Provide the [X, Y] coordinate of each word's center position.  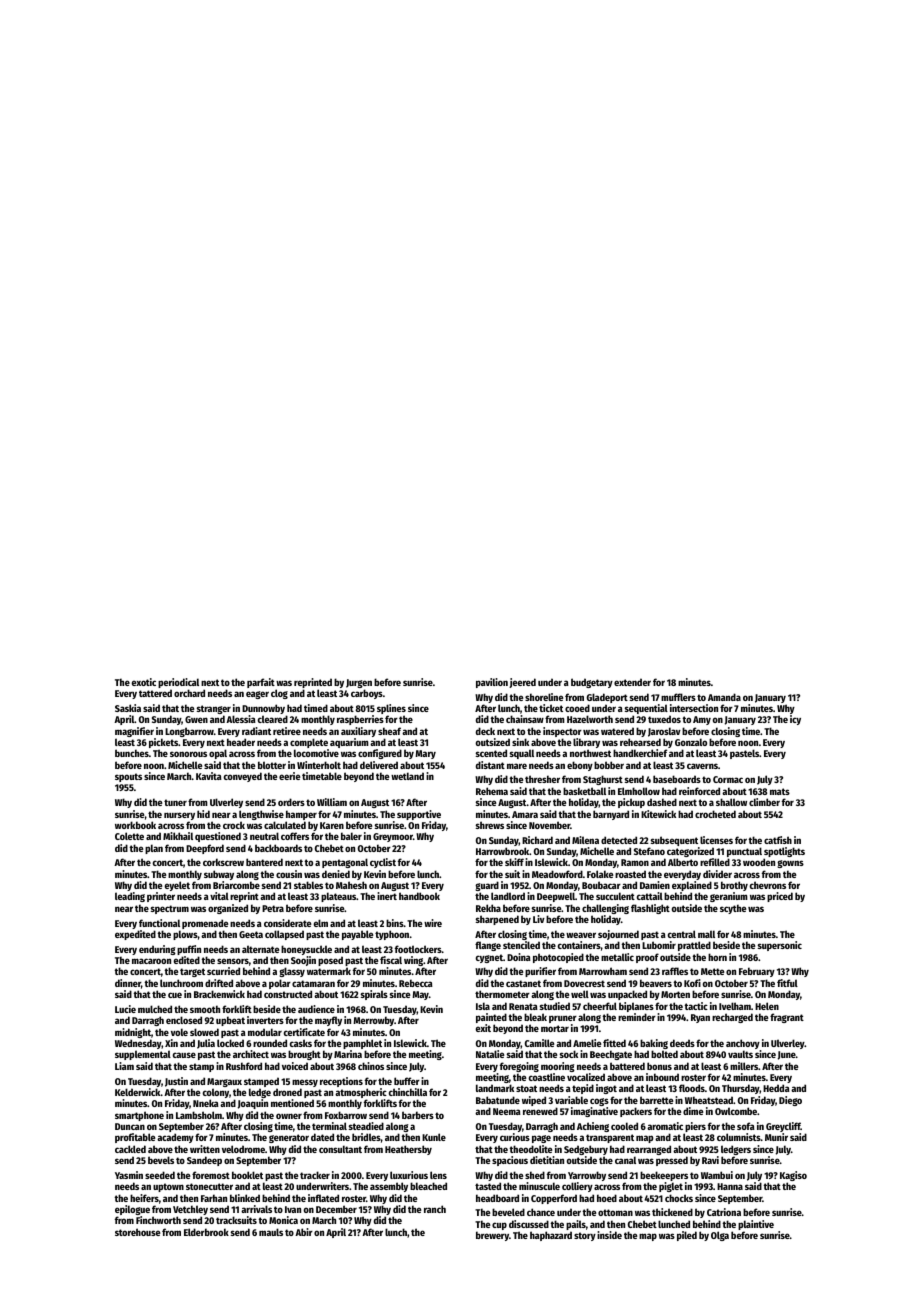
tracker [315, 1175]
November [549, 825]
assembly [389, 1187]
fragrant [787, 1018]
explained [692, 886]
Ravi [710, 1160]
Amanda [724, 697]
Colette [129, 836]
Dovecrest [584, 983]
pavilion [492, 683]
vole [179, 1032]
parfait [261, 683]
